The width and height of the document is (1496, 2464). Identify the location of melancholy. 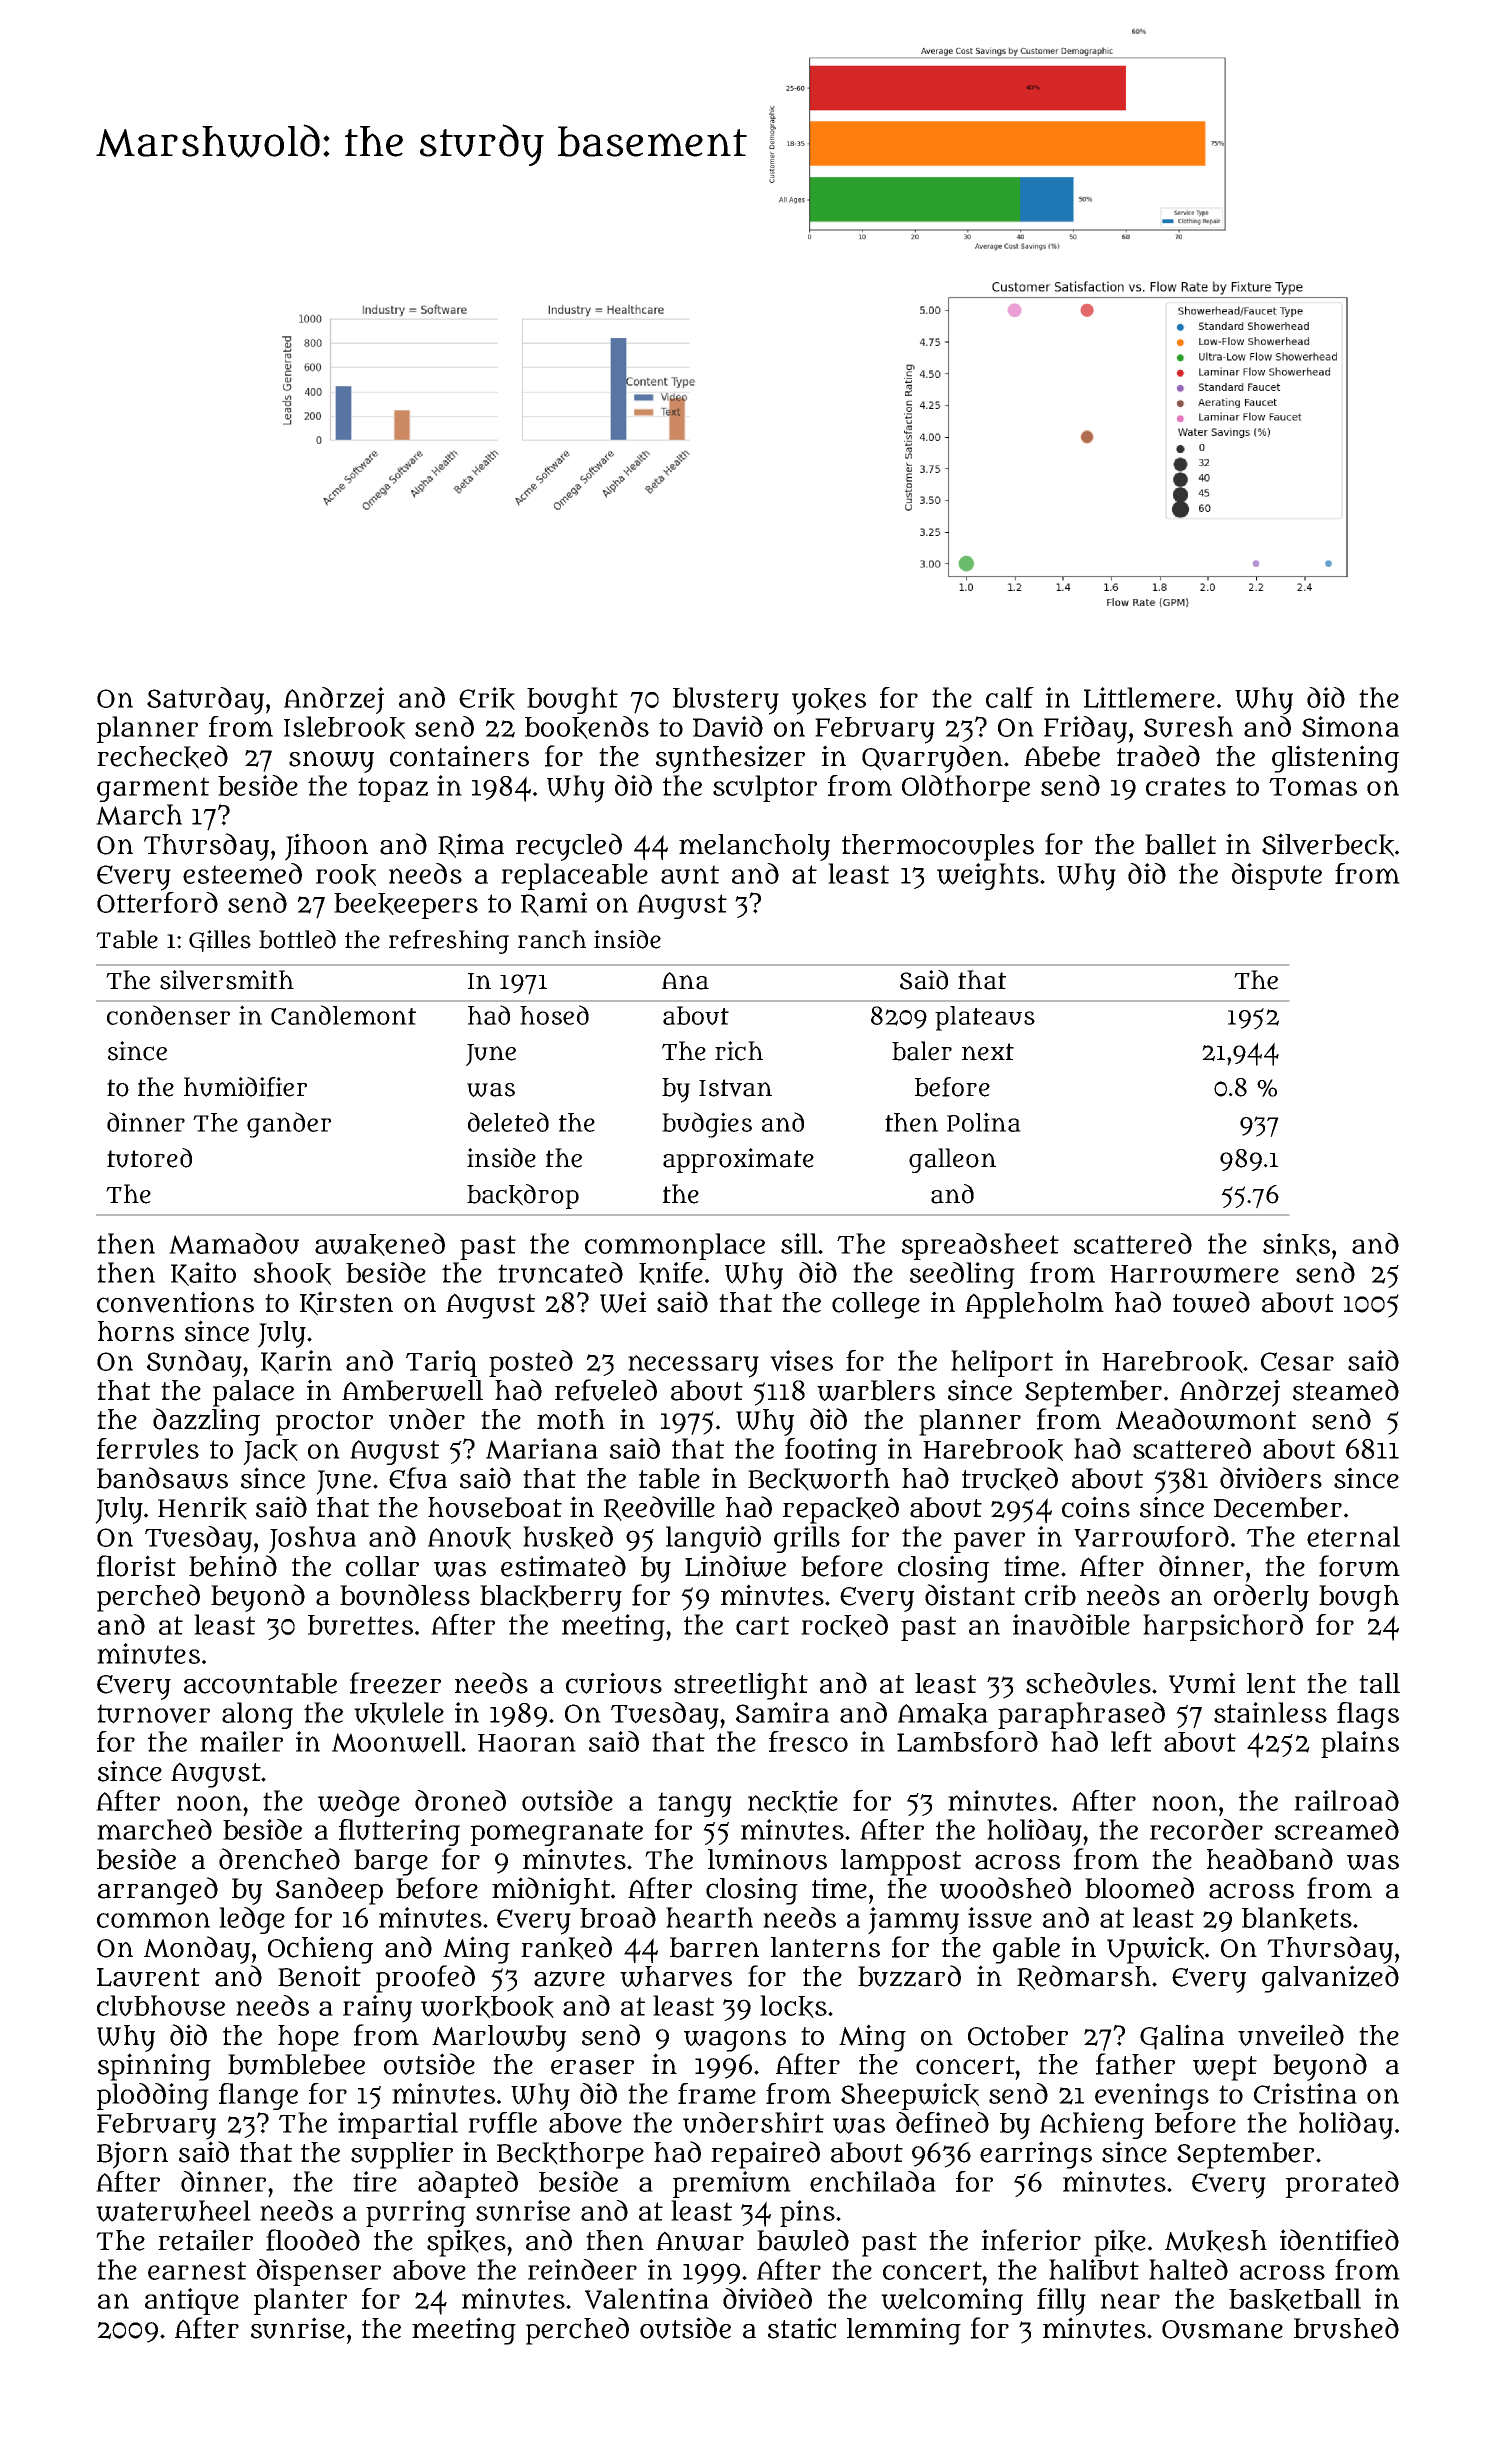
(754, 847).
